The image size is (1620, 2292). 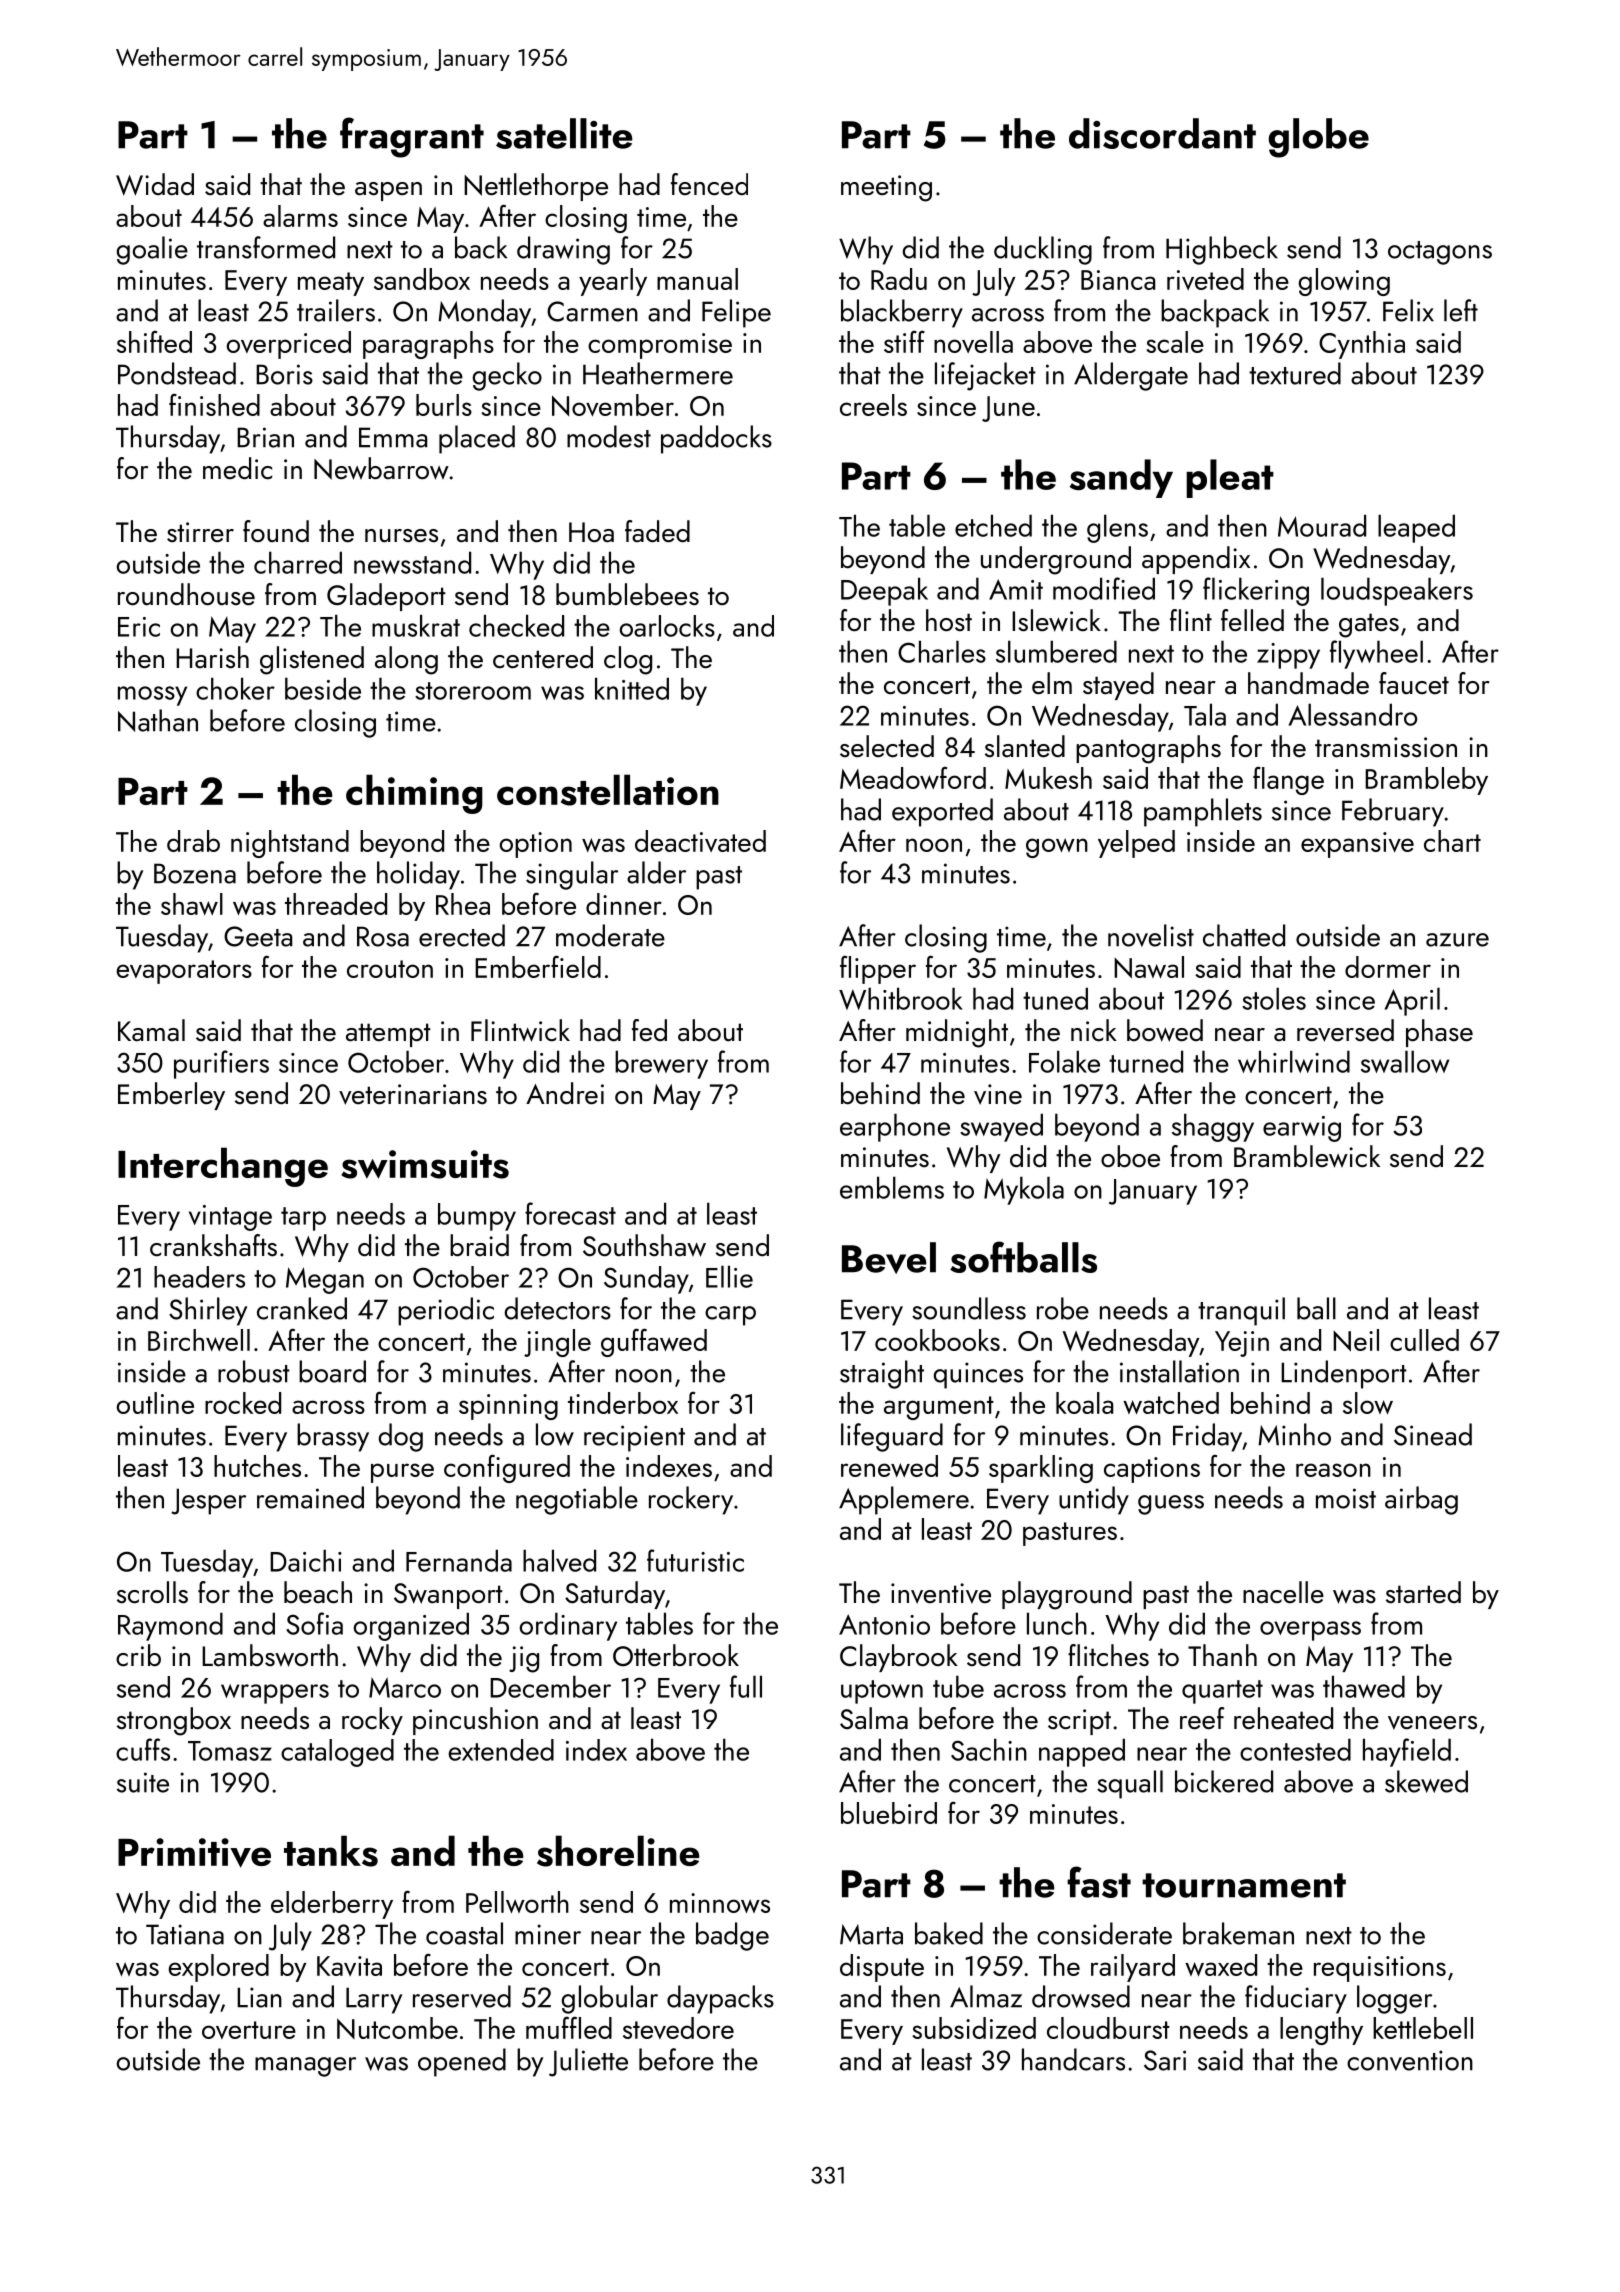 What do you see at coordinates (1175, 342) in the screenshot?
I see `scale` at bounding box center [1175, 342].
